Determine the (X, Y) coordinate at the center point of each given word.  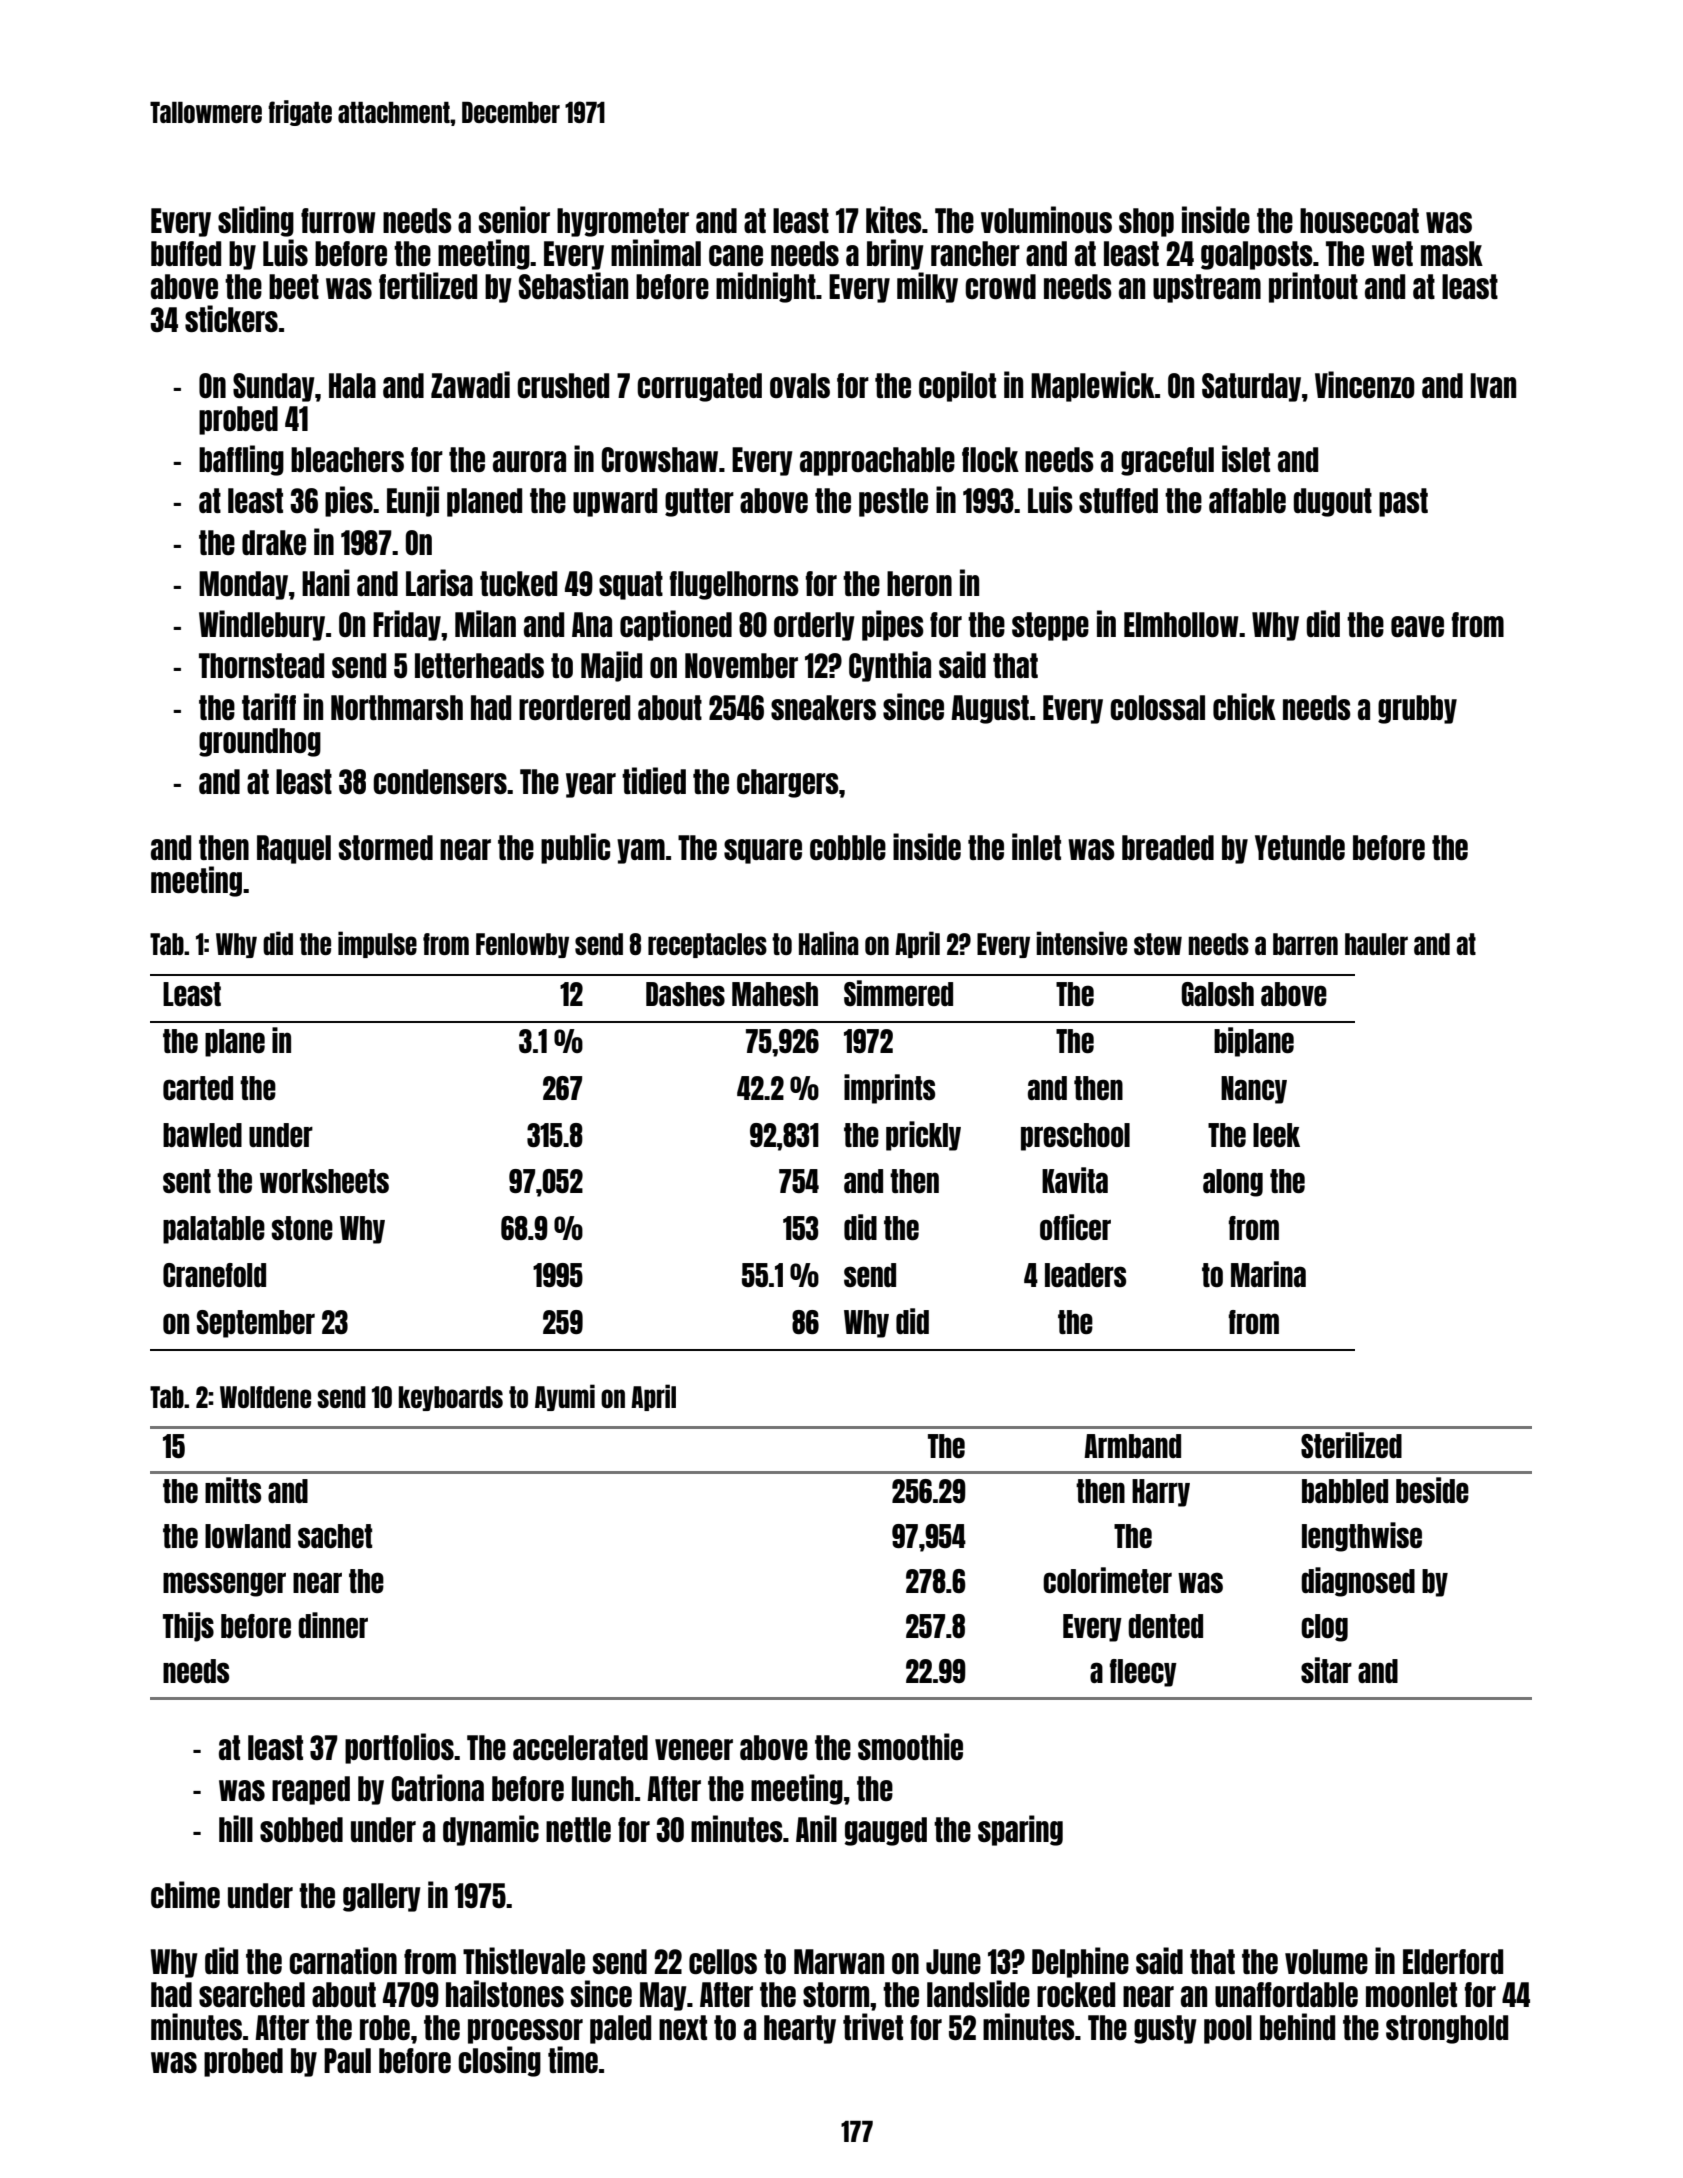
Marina (1268, 1274)
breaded (1168, 847)
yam (641, 851)
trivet (873, 2026)
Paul (347, 2060)
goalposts (1257, 255)
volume (1326, 1961)
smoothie (910, 1746)
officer (1075, 1227)
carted (198, 1088)
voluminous (1046, 219)
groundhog (260, 742)
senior (514, 219)
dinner (333, 1625)
